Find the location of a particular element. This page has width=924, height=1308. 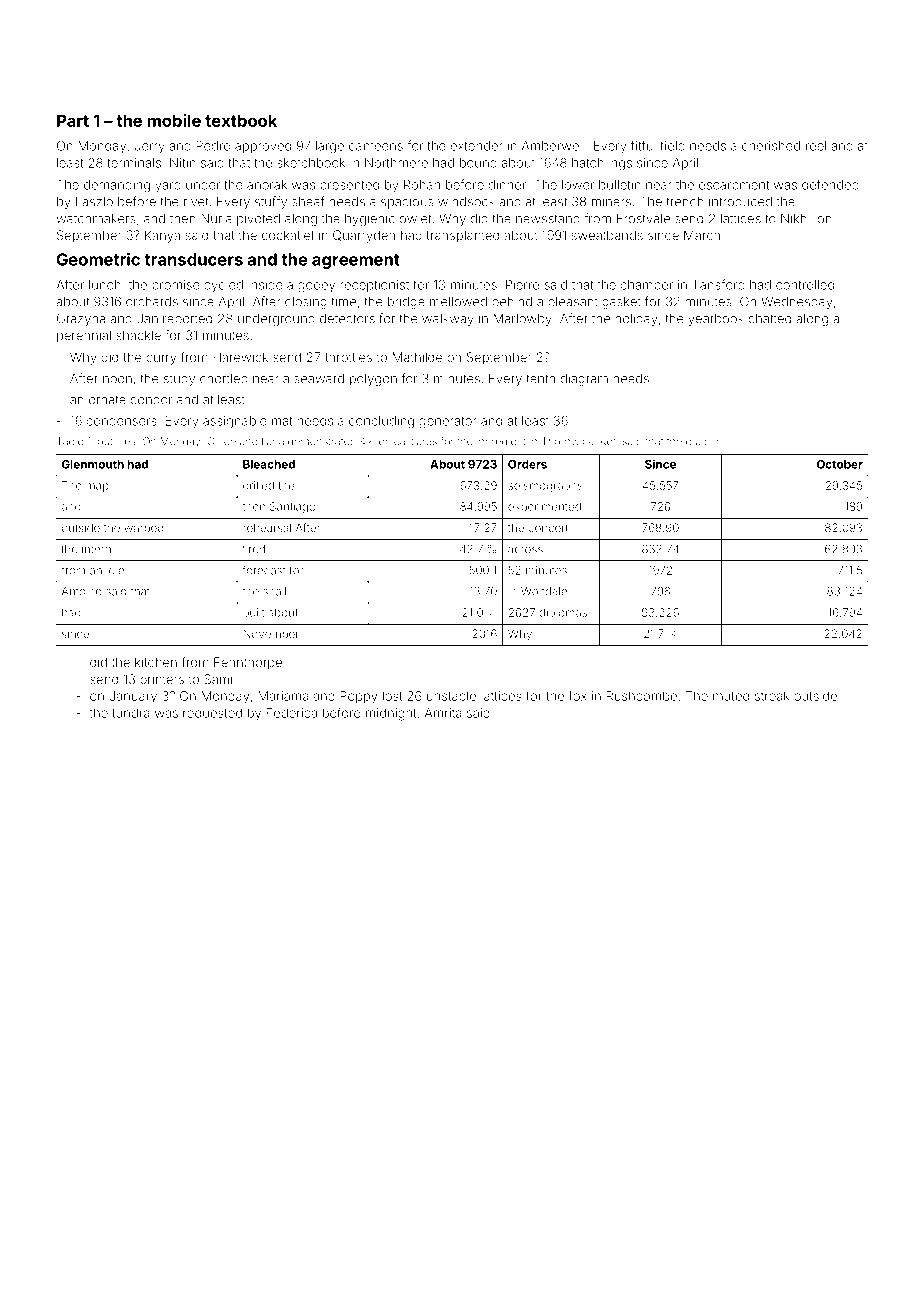

extender is located at coordinates (477, 146).
